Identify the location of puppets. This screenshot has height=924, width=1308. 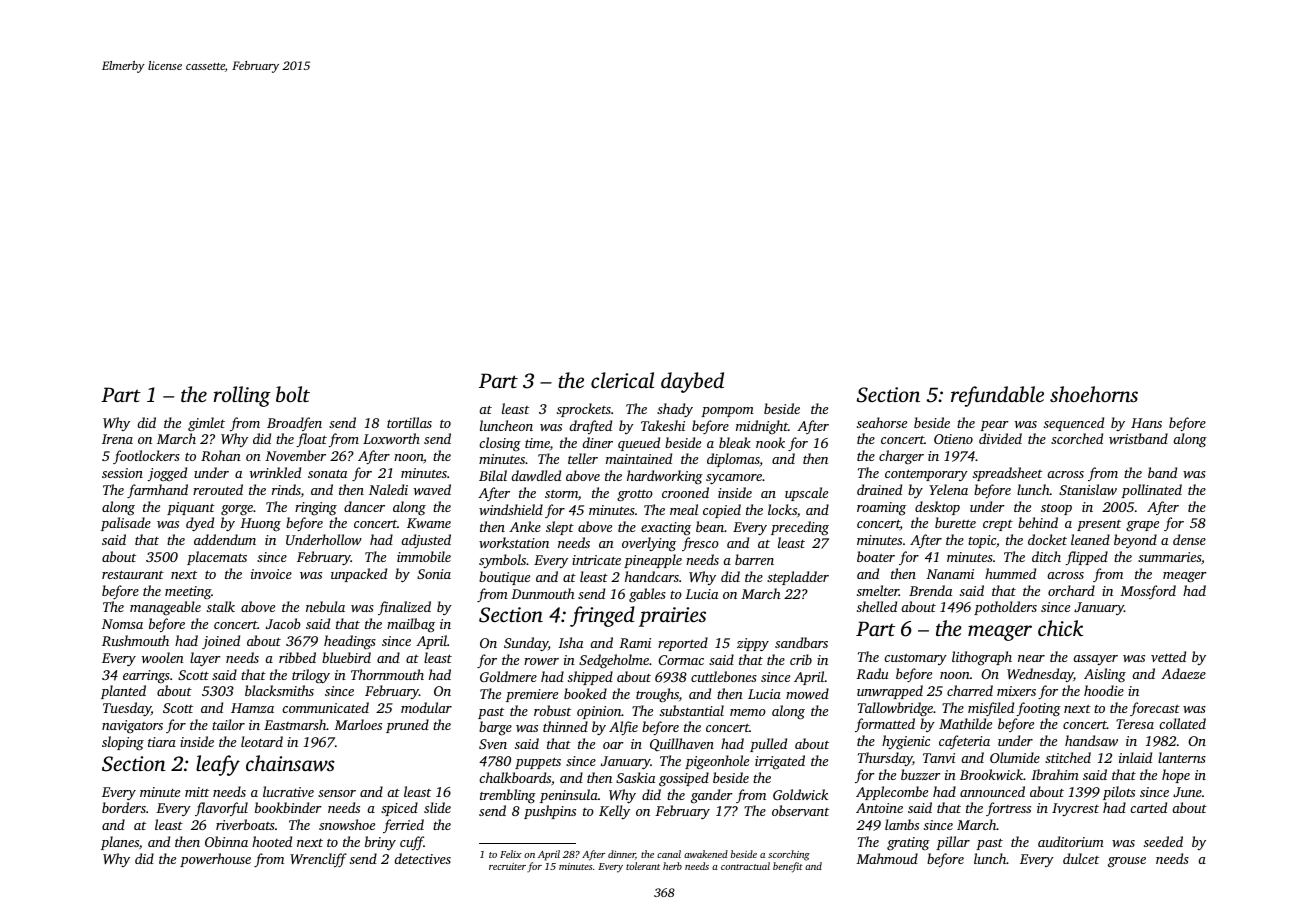
(538, 763).
